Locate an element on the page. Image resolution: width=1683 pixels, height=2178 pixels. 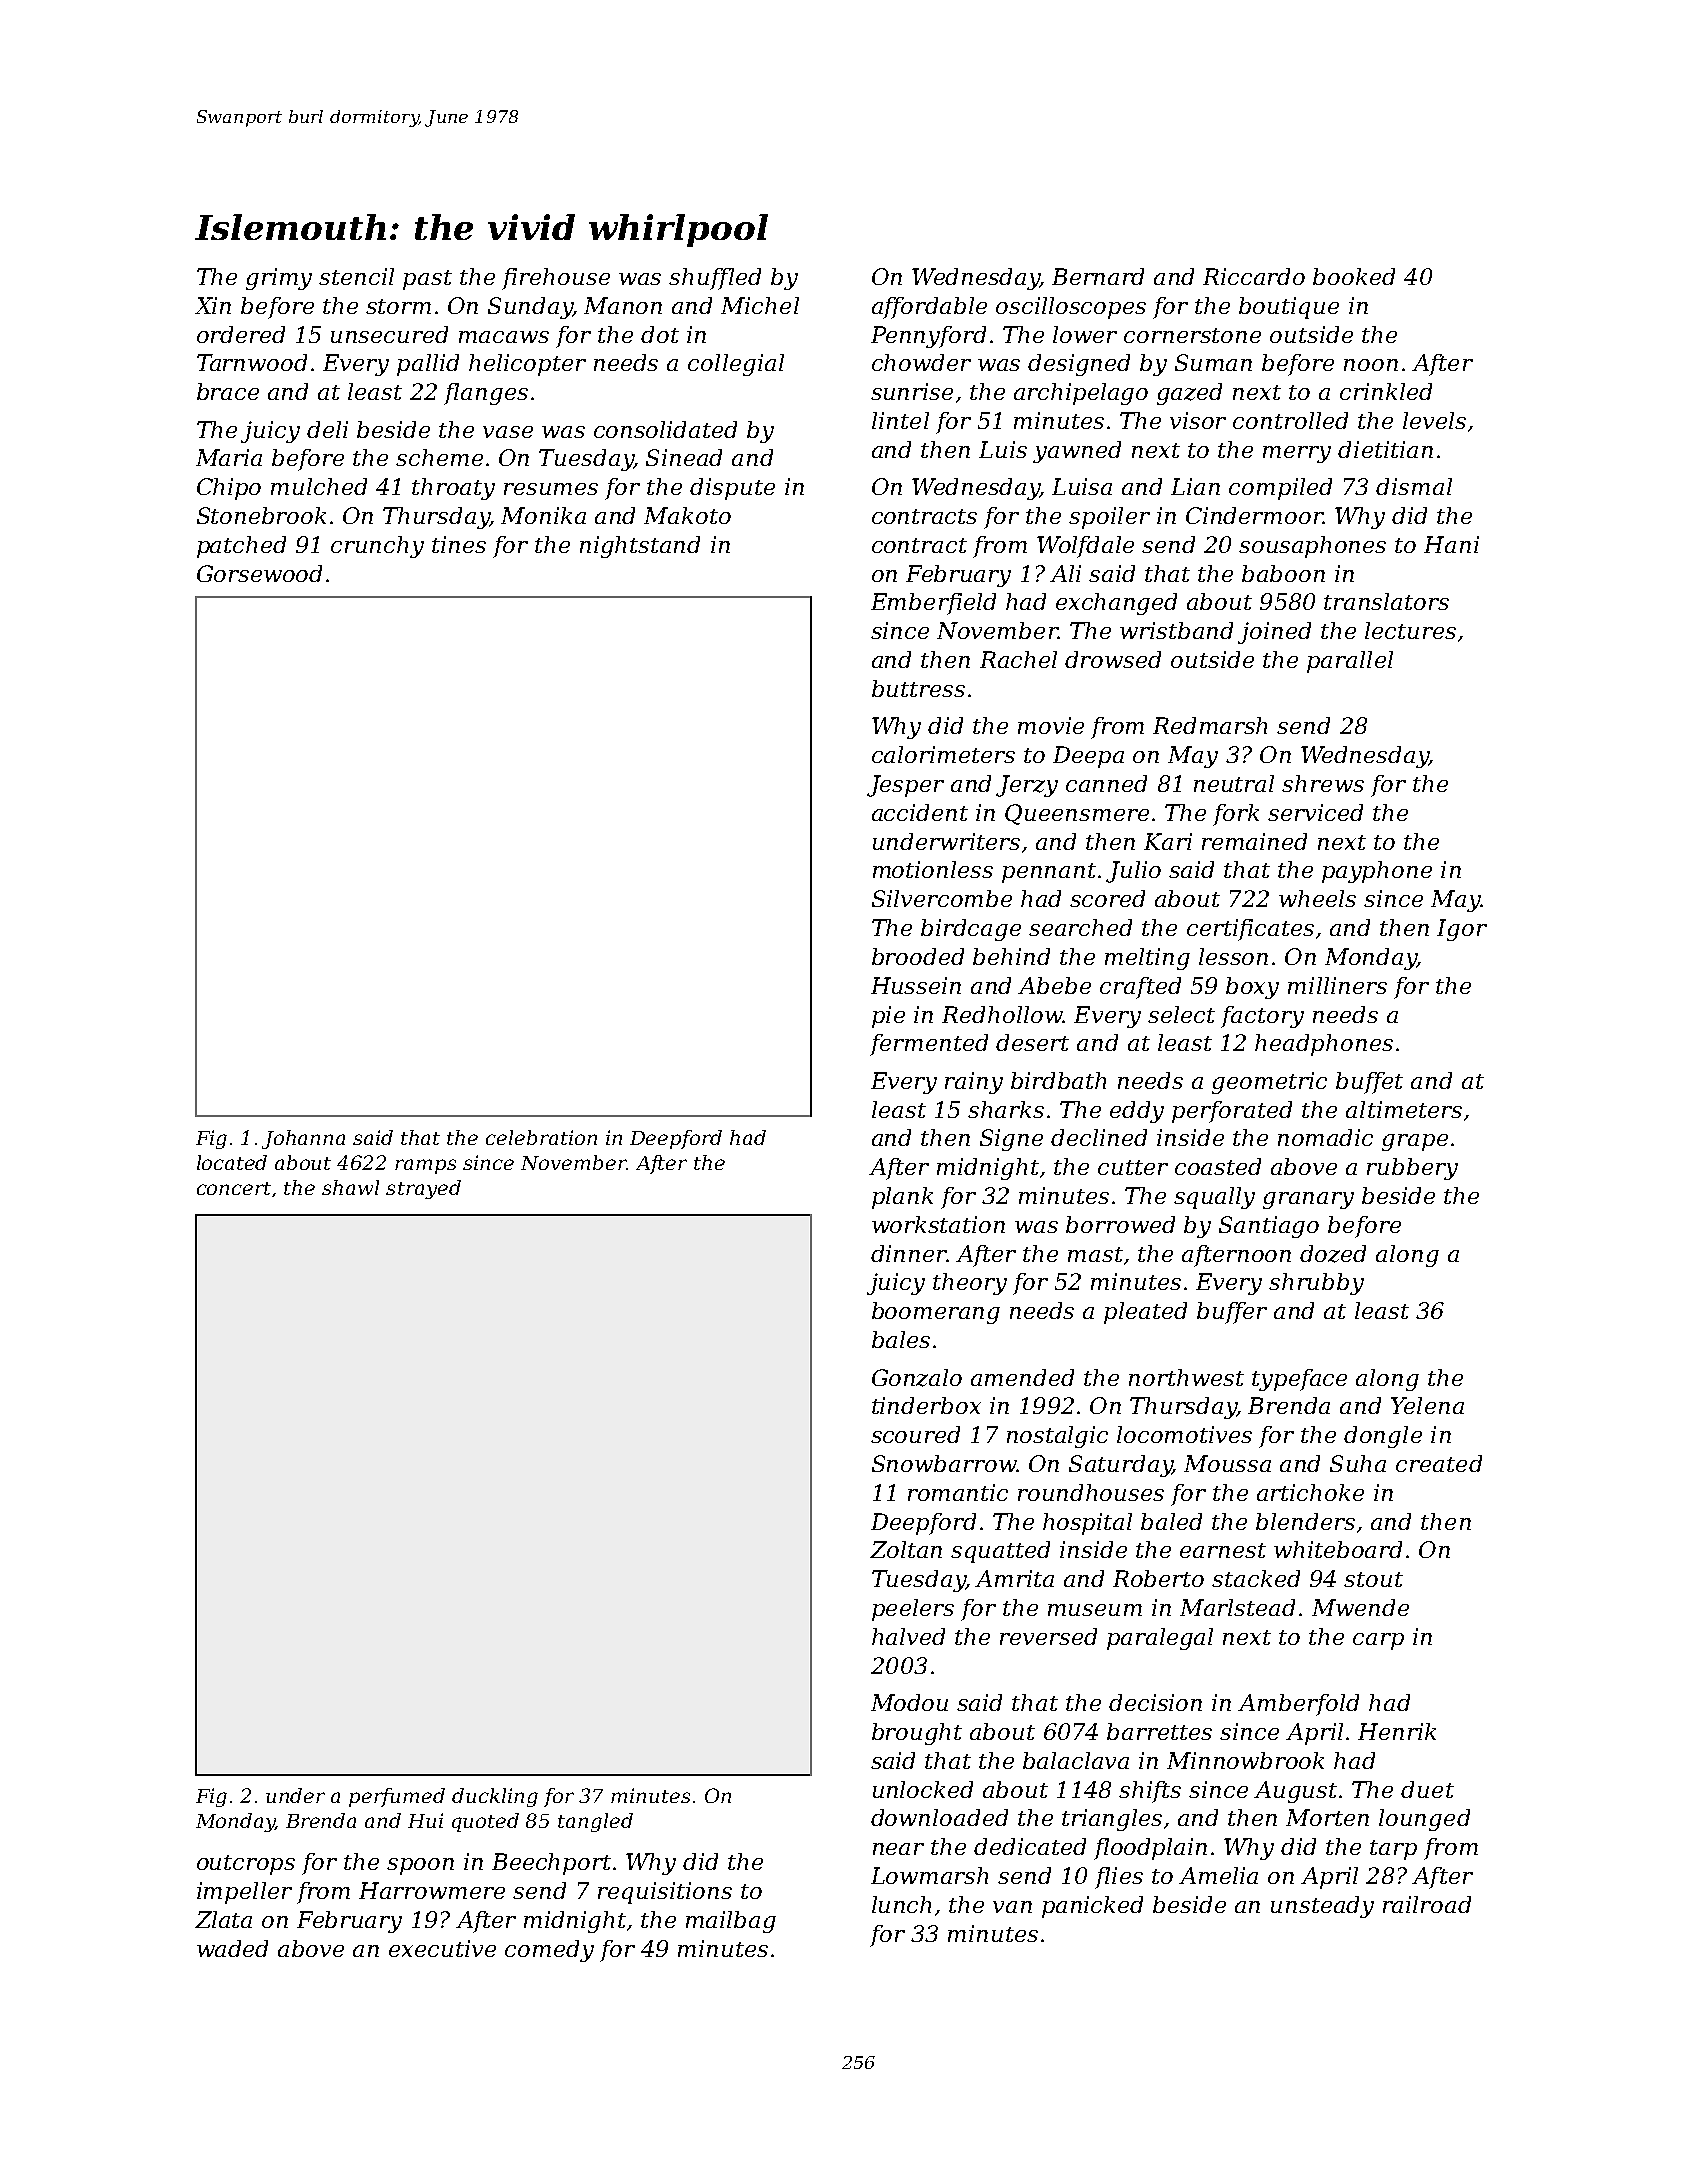
celebration is located at coordinates (541, 1137).
